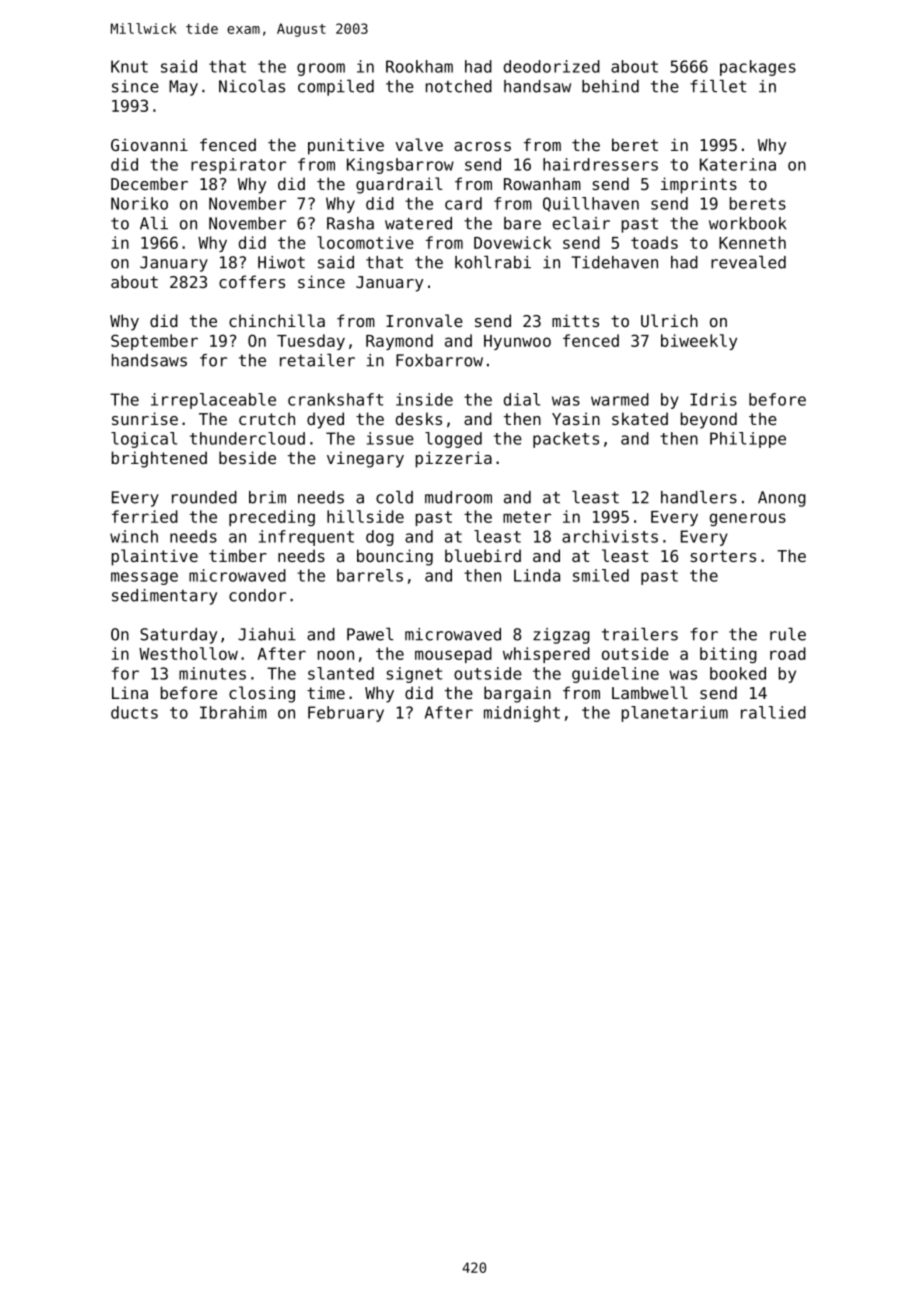 The height and width of the image is (1308, 924). What do you see at coordinates (252, 86) in the image?
I see `Nicolas` at bounding box center [252, 86].
